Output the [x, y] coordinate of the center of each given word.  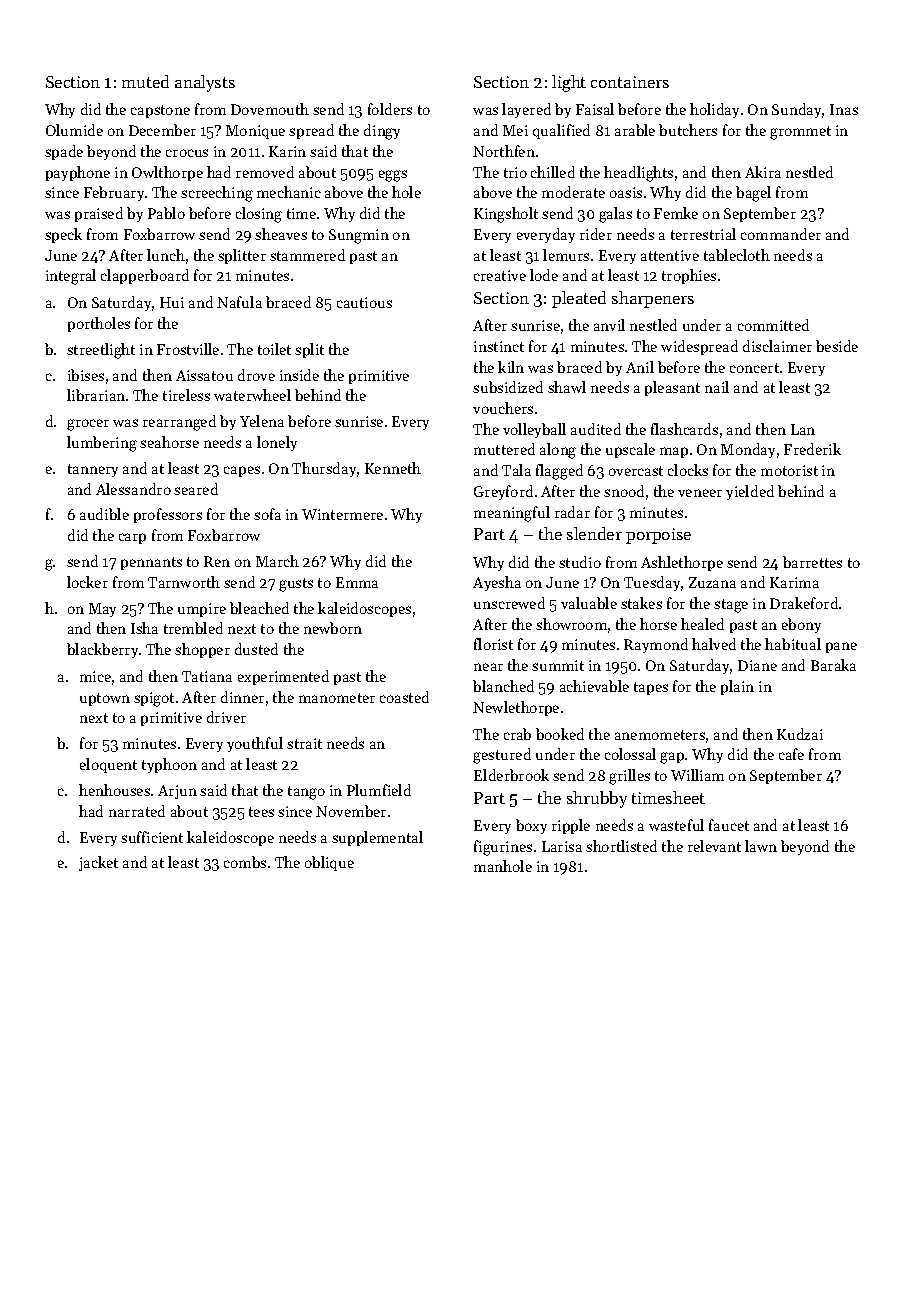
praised [99, 214]
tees [261, 812]
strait [304, 743]
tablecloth [737, 255]
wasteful [676, 825]
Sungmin [359, 236]
